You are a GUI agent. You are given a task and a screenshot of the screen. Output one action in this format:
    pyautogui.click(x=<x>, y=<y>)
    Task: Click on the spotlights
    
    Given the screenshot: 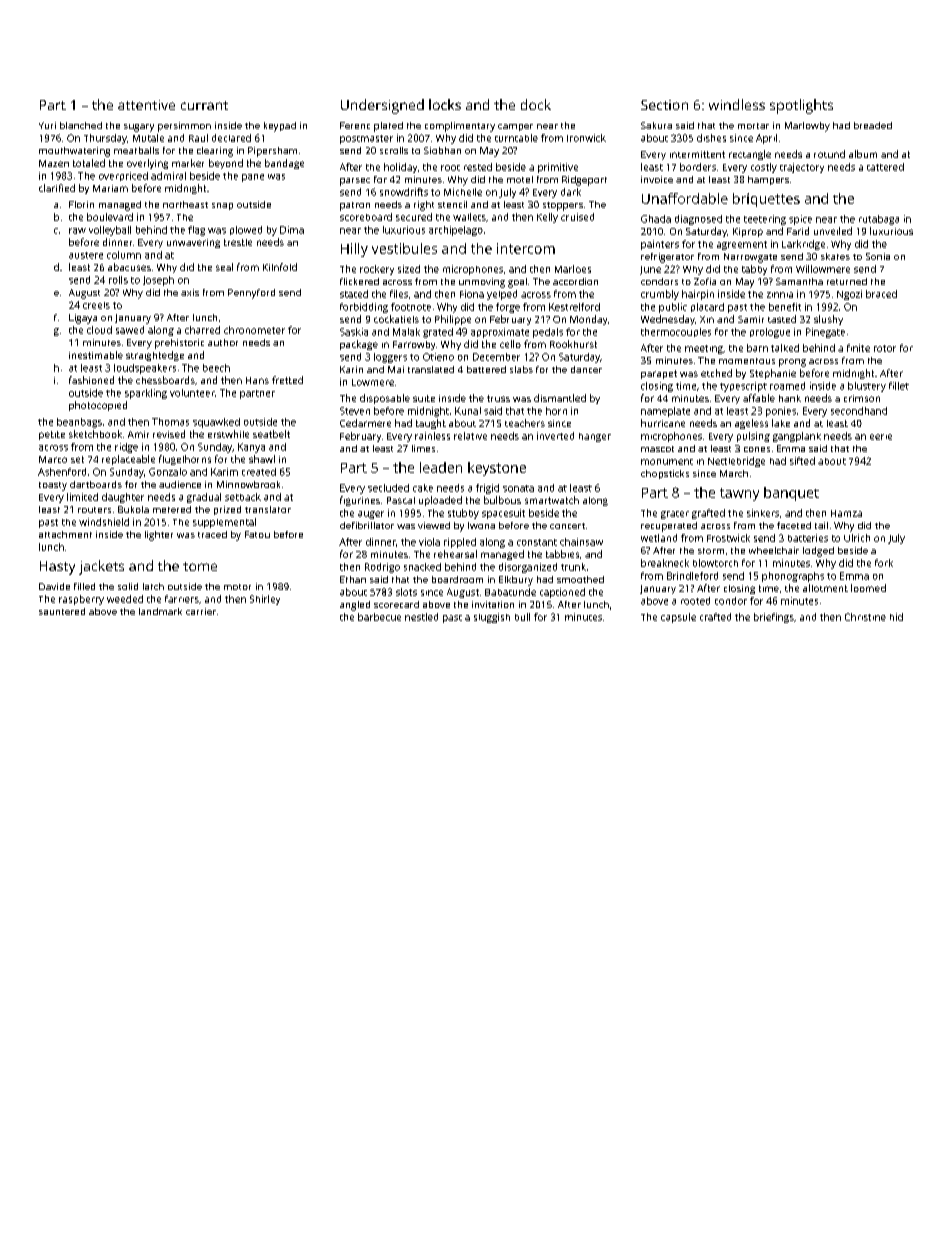 What is the action you would take?
    pyautogui.click(x=801, y=106)
